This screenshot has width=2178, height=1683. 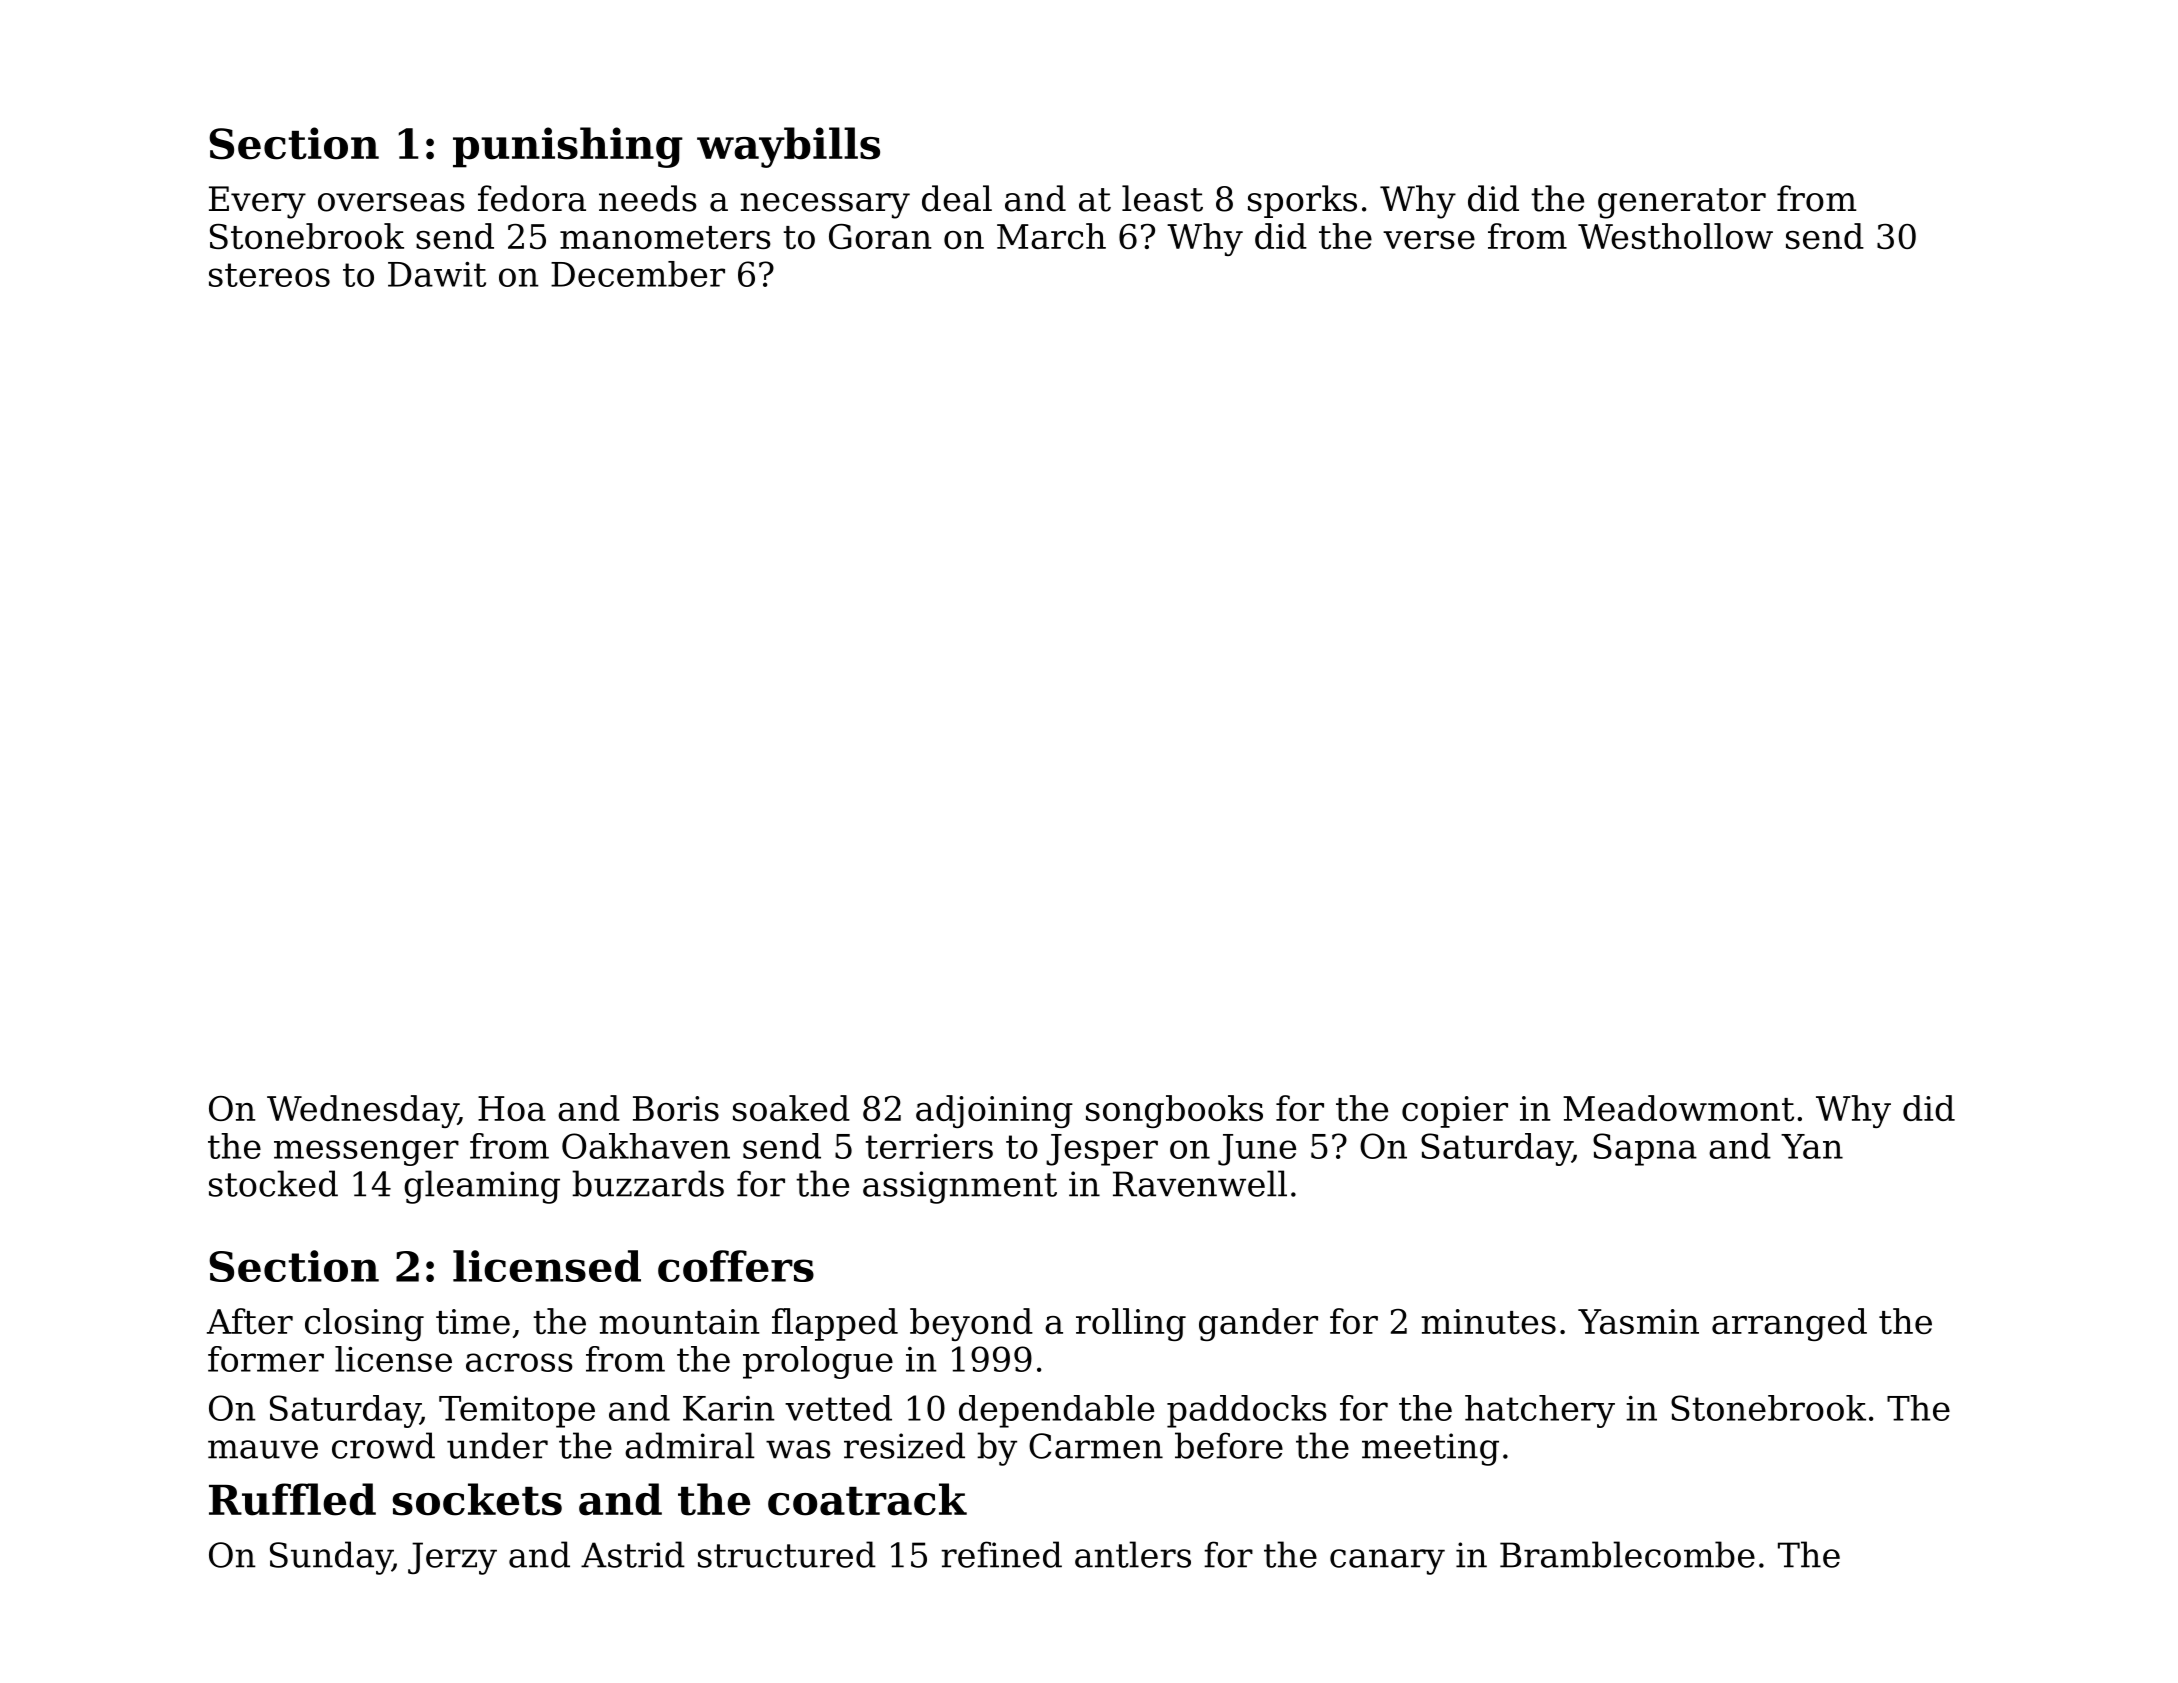 What do you see at coordinates (1302, 201) in the screenshot?
I see `sporks` at bounding box center [1302, 201].
